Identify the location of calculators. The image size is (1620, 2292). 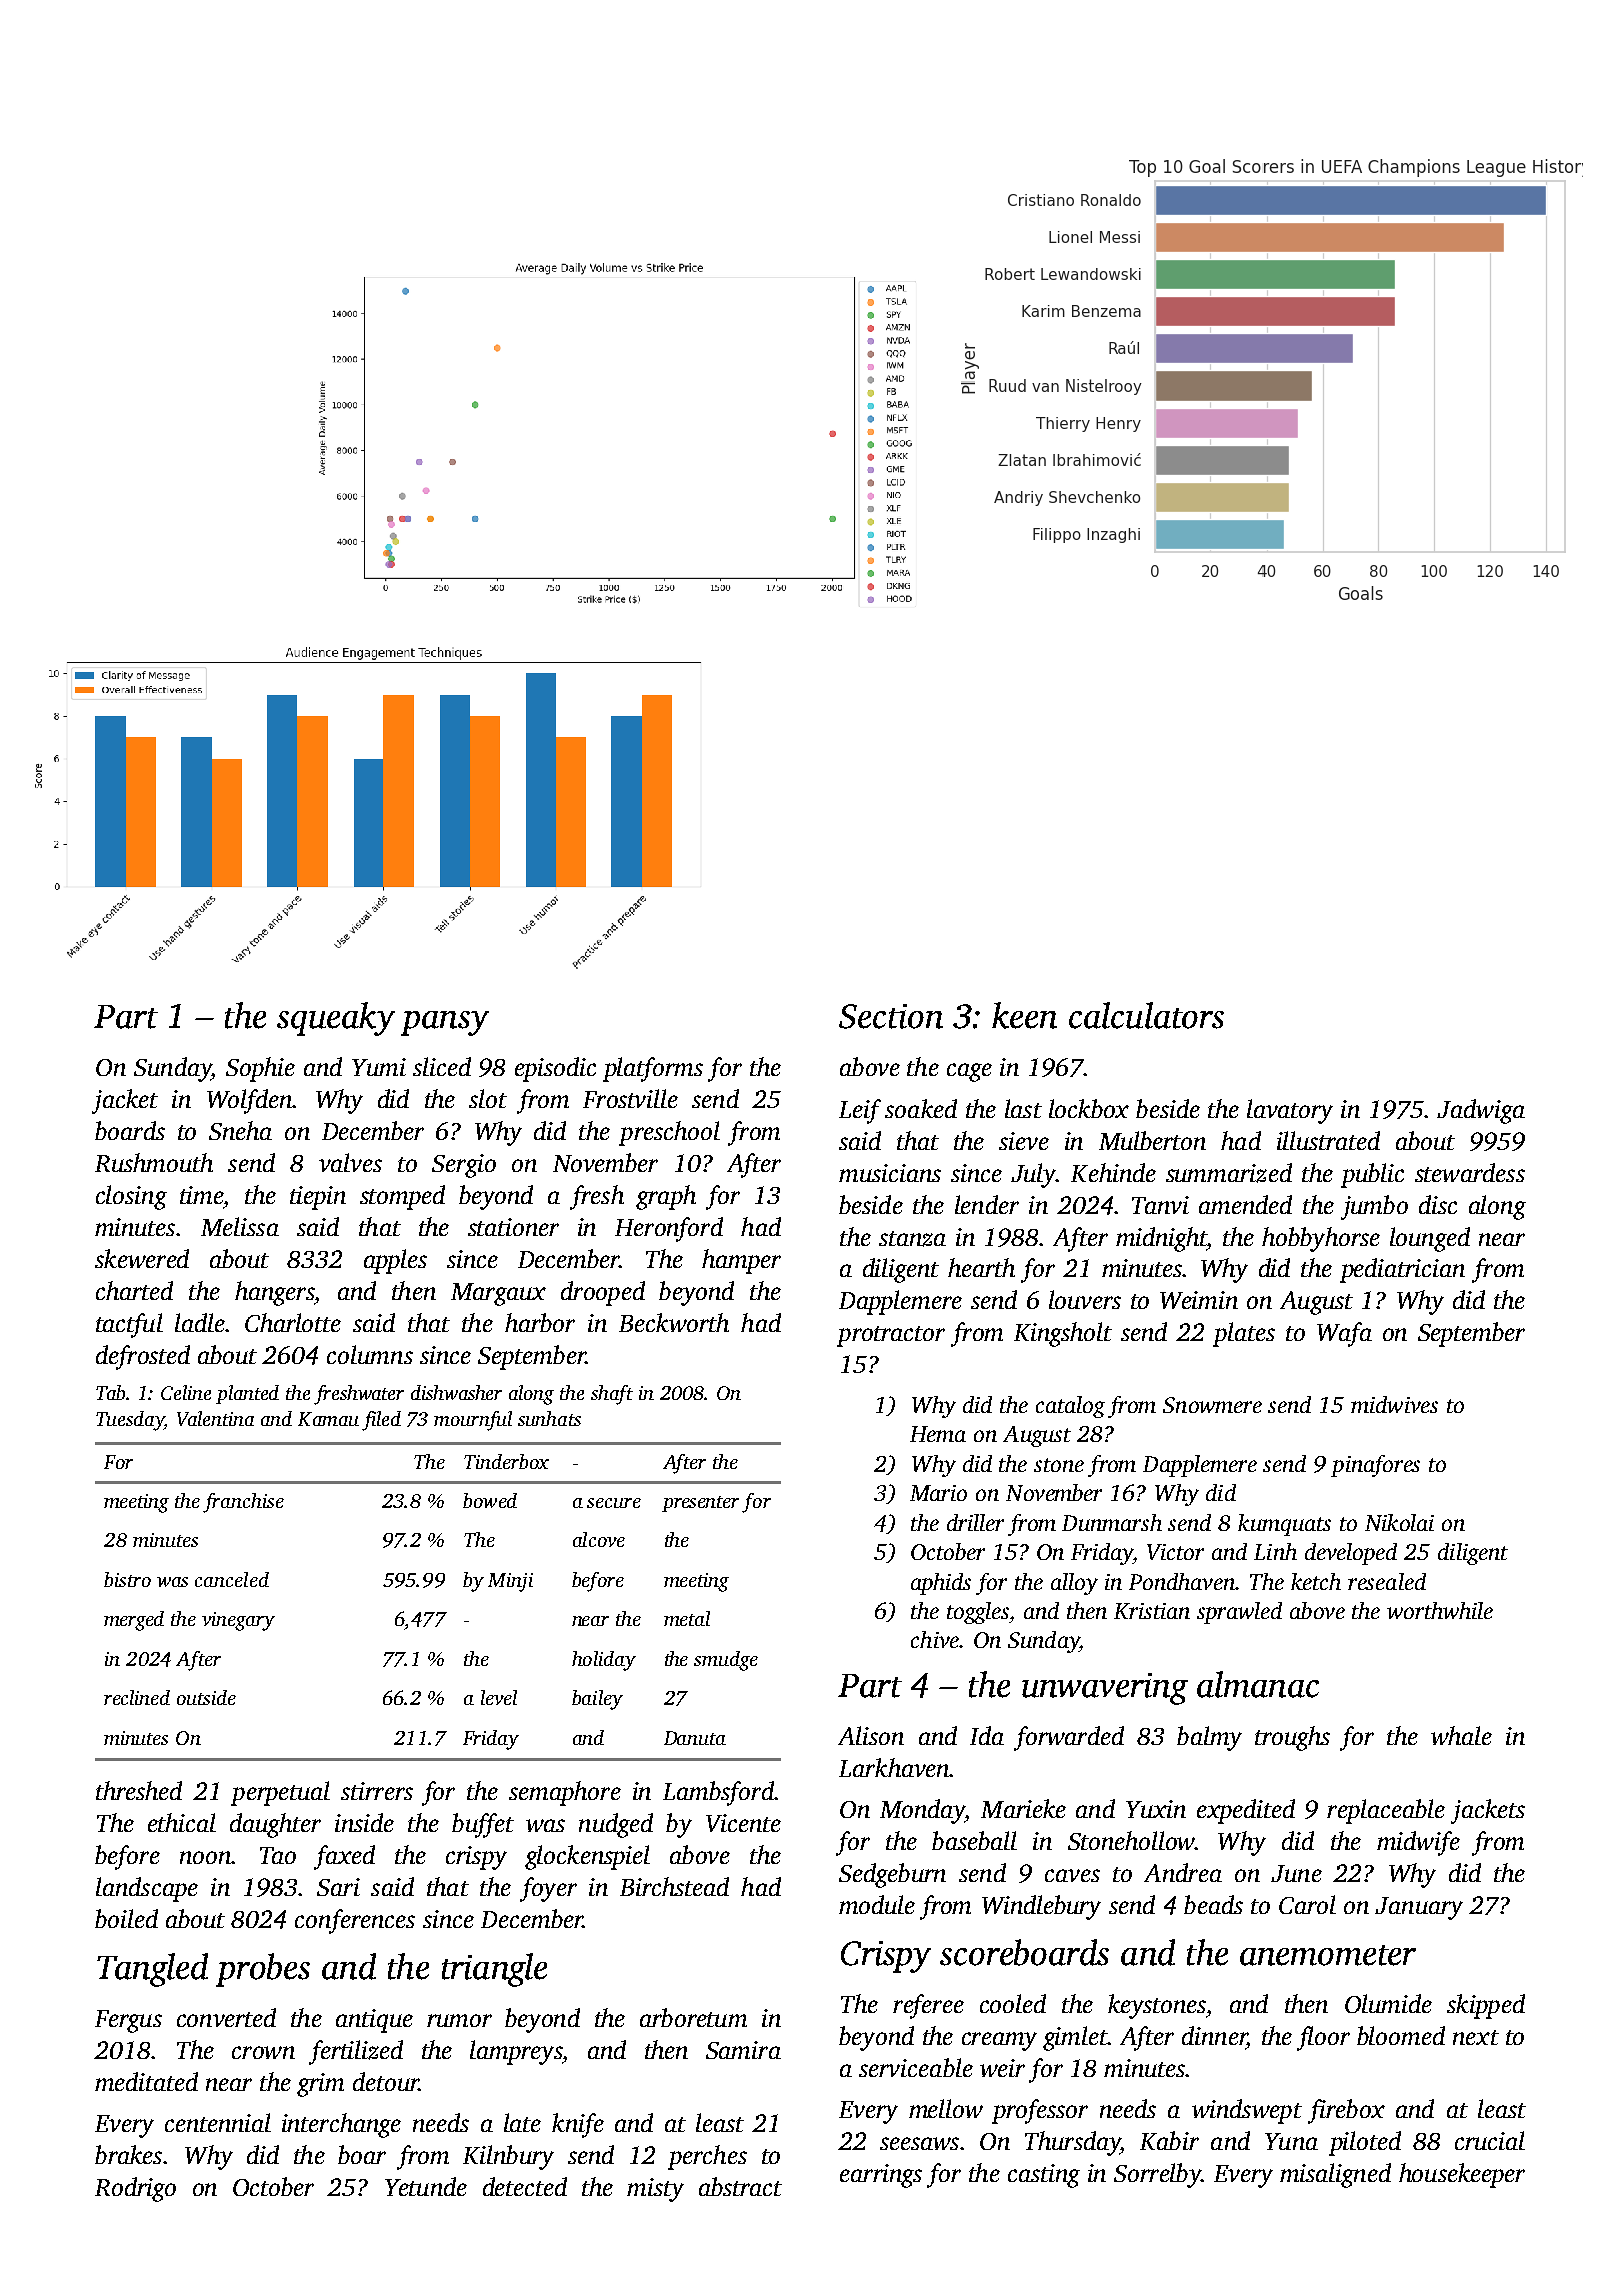
(1146, 1015).
